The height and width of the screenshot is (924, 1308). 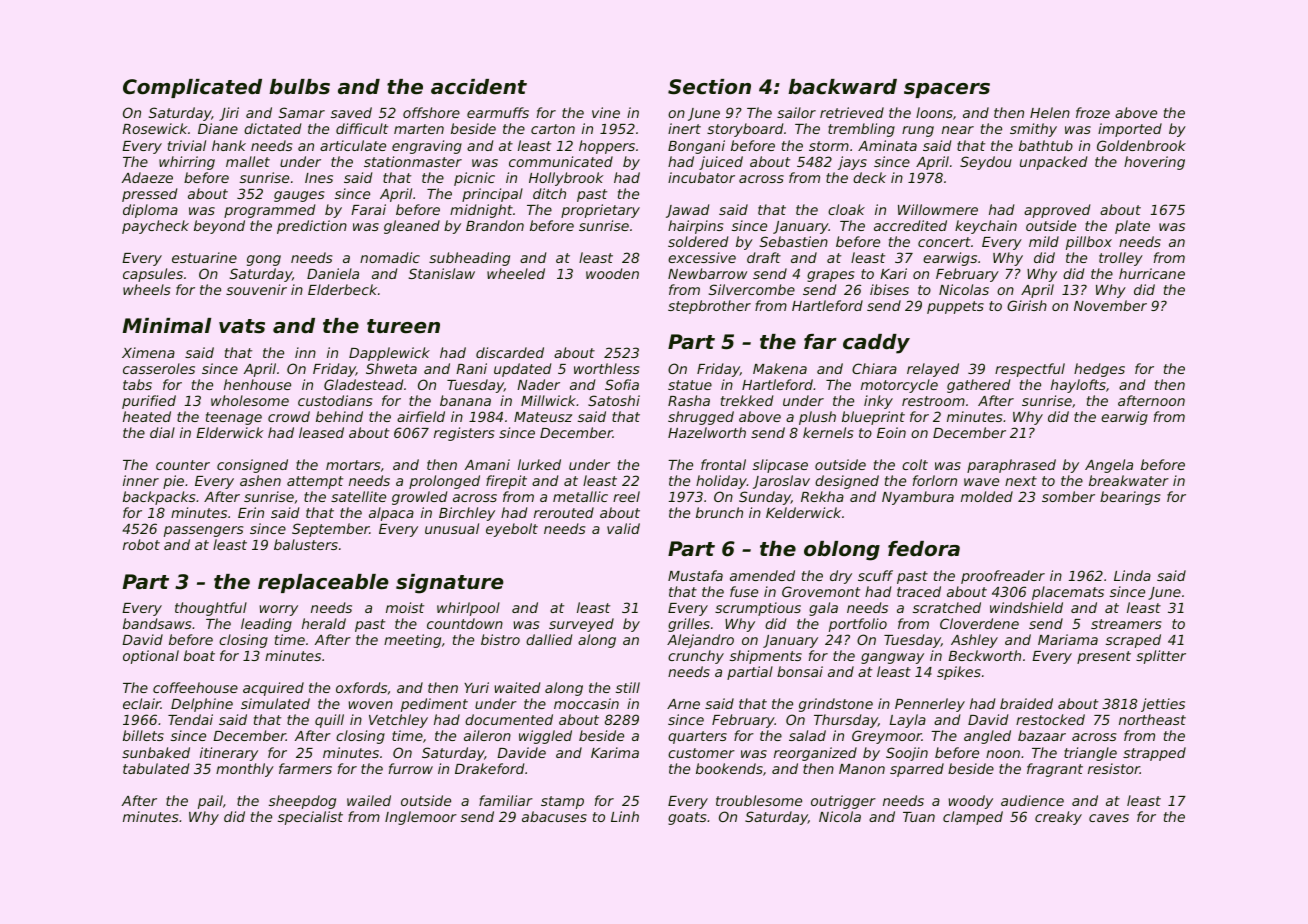 I want to click on whirlpool, so click(x=468, y=609).
